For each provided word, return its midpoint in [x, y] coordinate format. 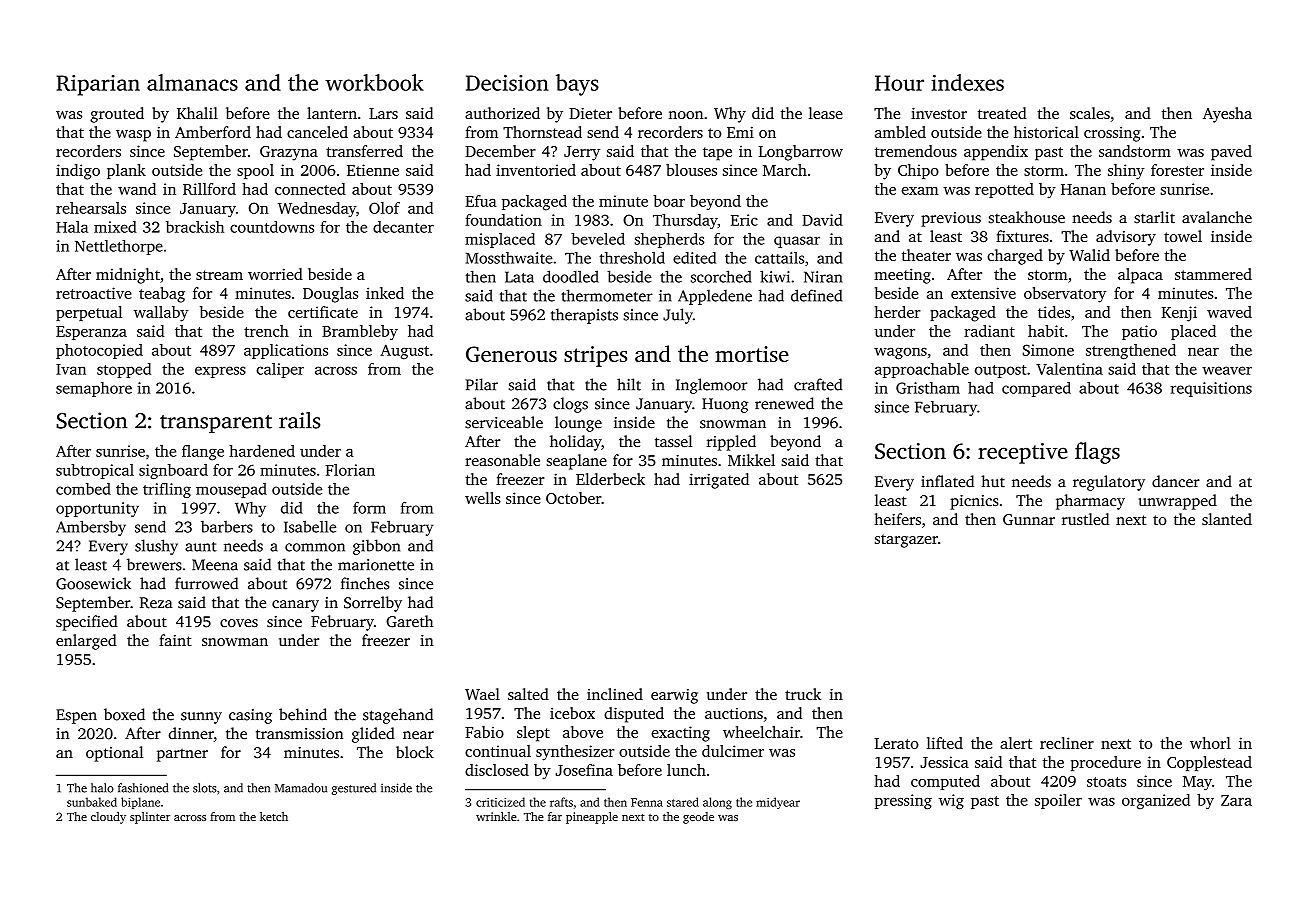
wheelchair [761, 732]
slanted [1227, 519]
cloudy [108, 818]
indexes [967, 82]
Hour [899, 83]
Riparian [98, 85]
